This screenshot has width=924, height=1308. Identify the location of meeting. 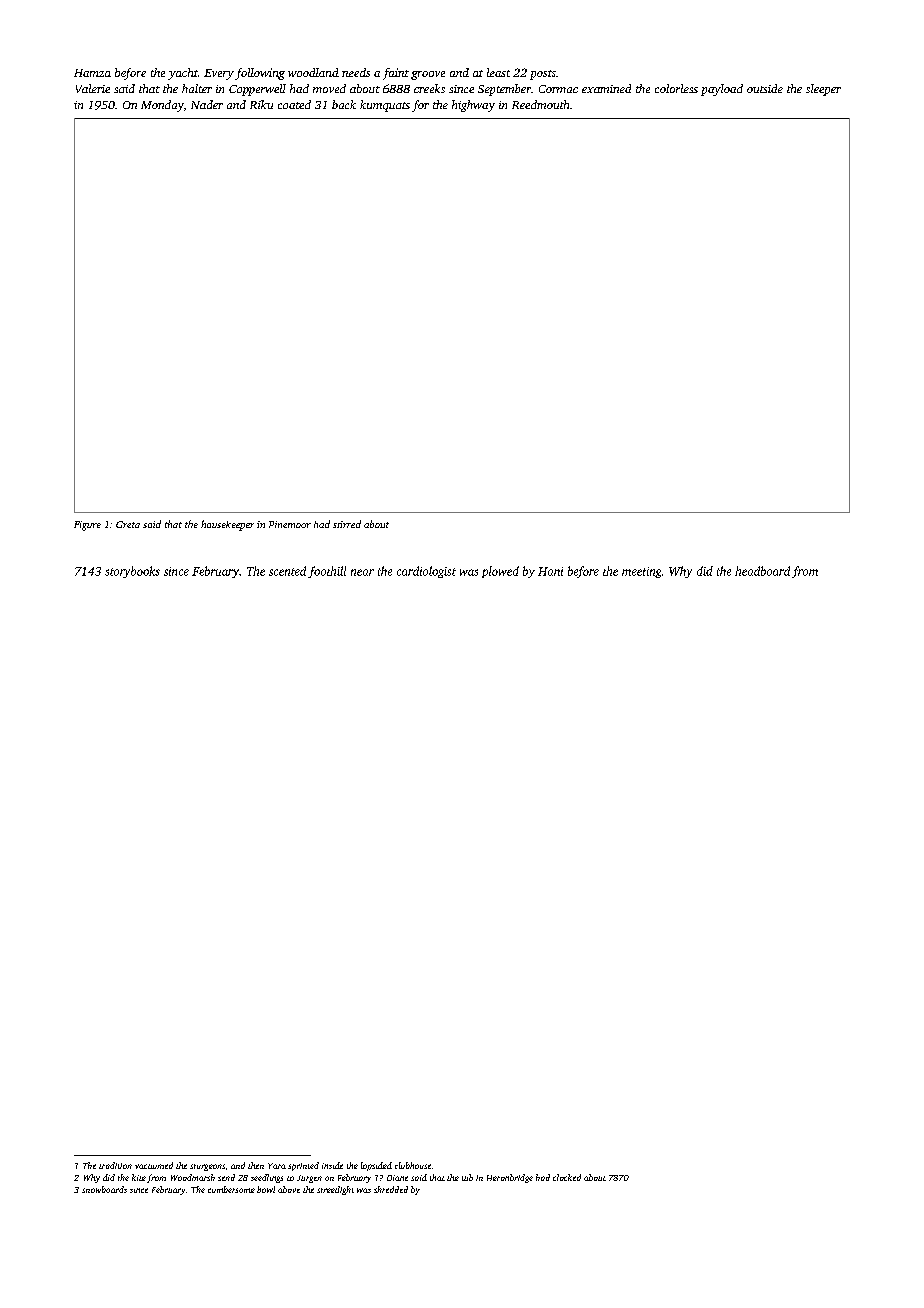
(641, 572).
